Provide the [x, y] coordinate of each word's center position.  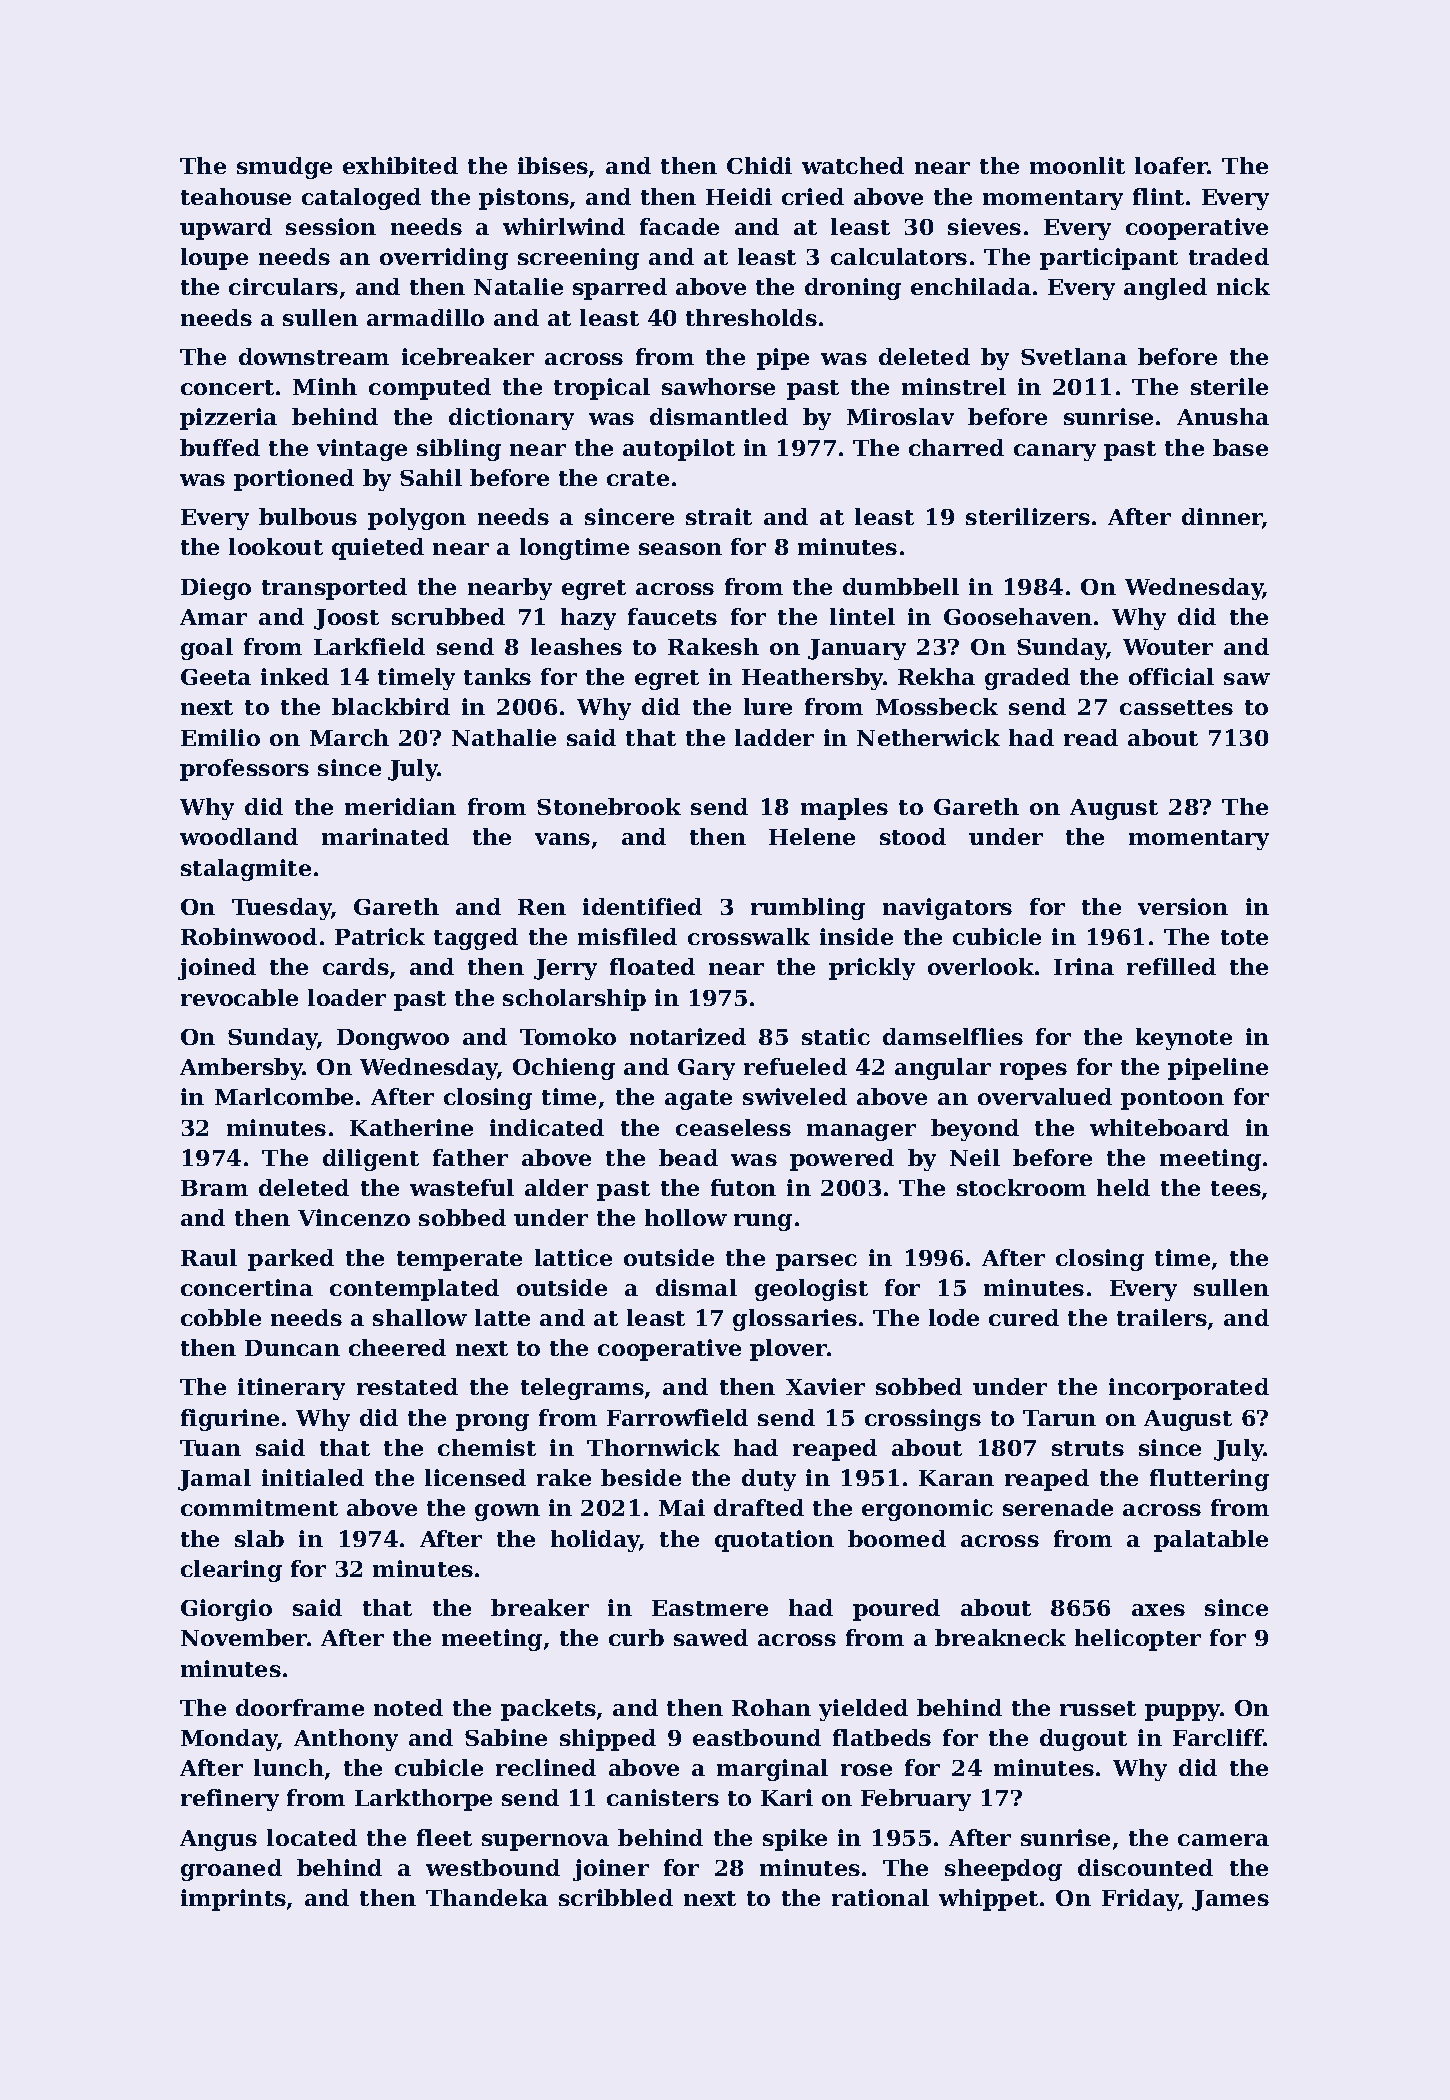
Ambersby [241, 1069]
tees [1236, 1188]
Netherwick [928, 737]
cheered [397, 1347]
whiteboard [1159, 1127]
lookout [276, 546]
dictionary [511, 419]
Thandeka [487, 1897]
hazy [588, 619]
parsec [816, 1262]
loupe [214, 259]
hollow [686, 1217]
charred [956, 447]
